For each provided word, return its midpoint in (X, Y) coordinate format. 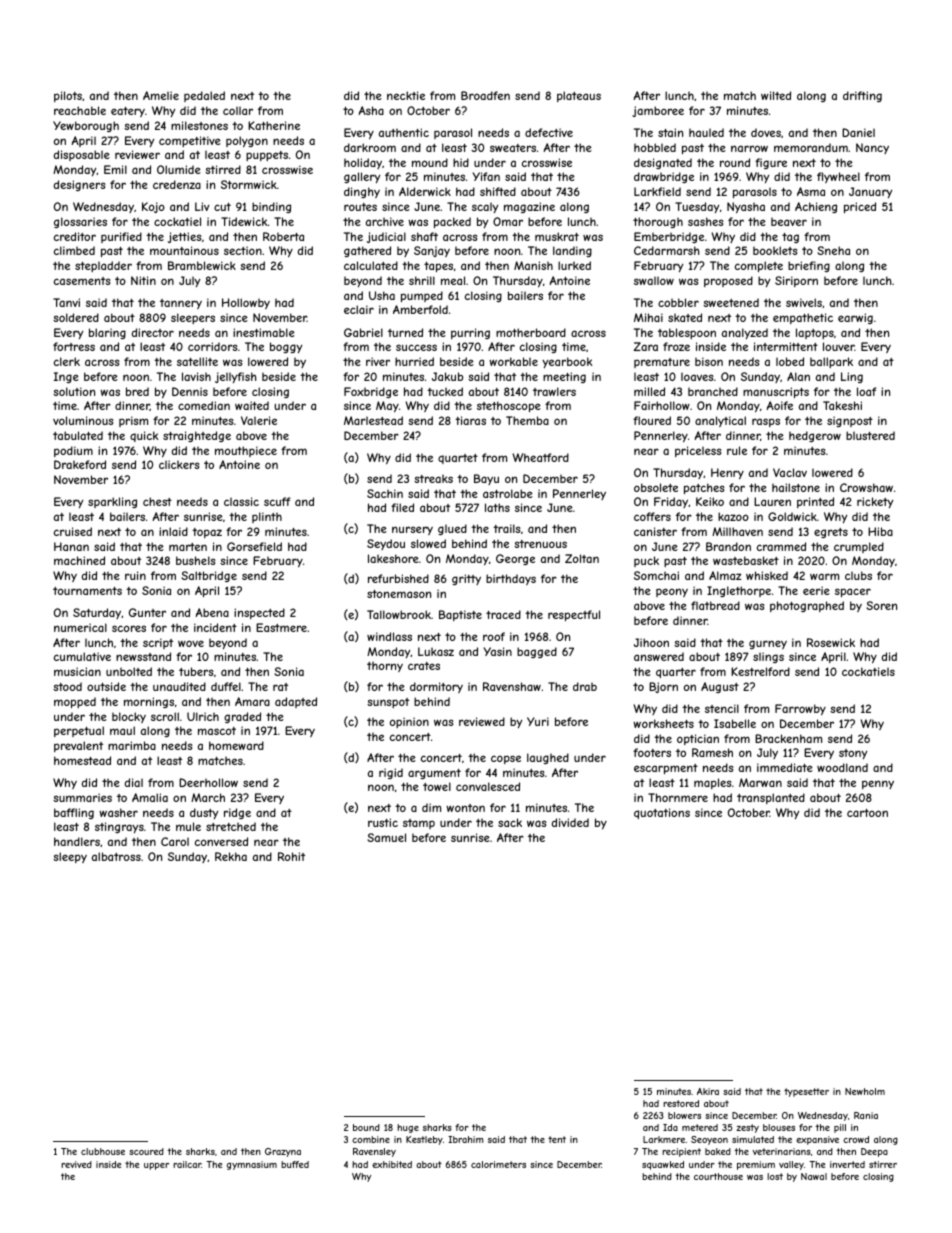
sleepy (70, 857)
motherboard (531, 332)
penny (878, 784)
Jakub (447, 376)
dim (431, 807)
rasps (766, 422)
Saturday (97, 613)
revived (76, 1164)
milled (649, 391)
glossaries (80, 222)
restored (681, 1103)
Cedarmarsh (666, 250)
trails (506, 528)
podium (73, 451)
